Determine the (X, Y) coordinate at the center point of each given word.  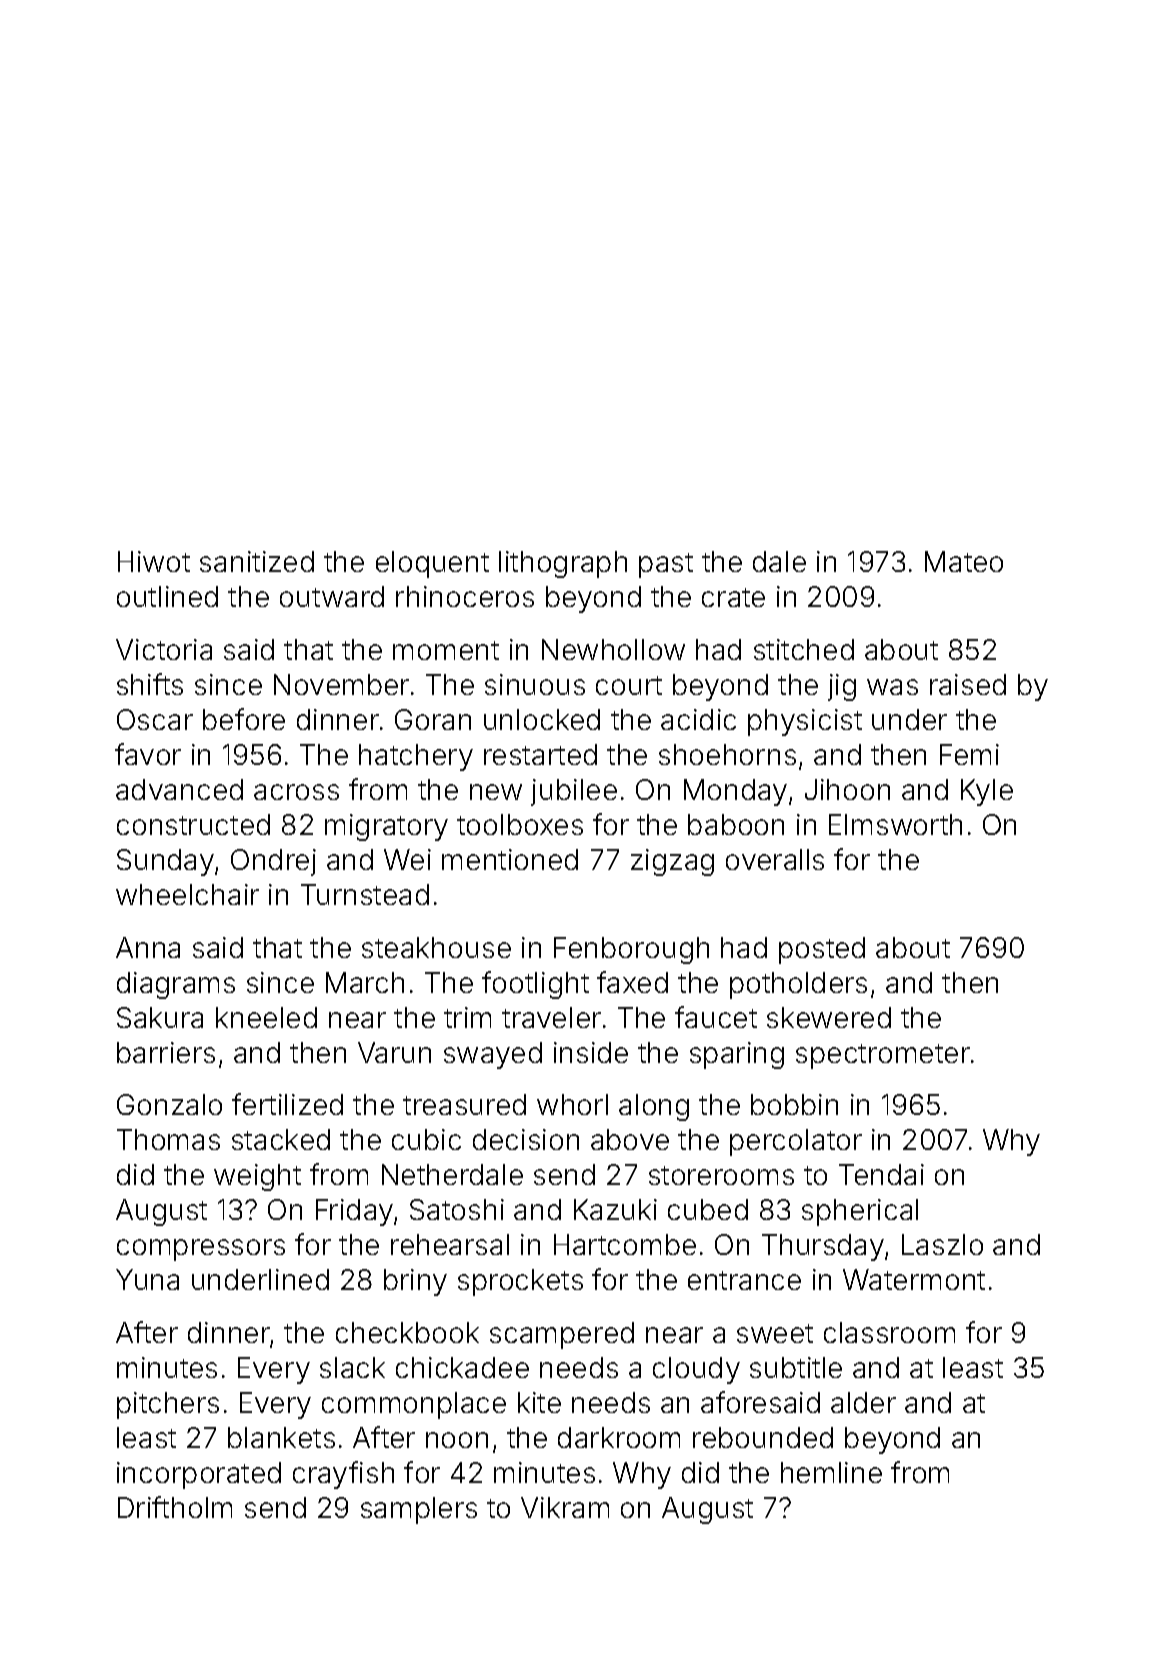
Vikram (565, 1507)
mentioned (510, 859)
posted (822, 950)
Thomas (168, 1139)
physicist (805, 722)
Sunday (165, 862)
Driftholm (175, 1507)
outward (332, 596)
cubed (708, 1209)
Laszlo (942, 1244)
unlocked (542, 719)
